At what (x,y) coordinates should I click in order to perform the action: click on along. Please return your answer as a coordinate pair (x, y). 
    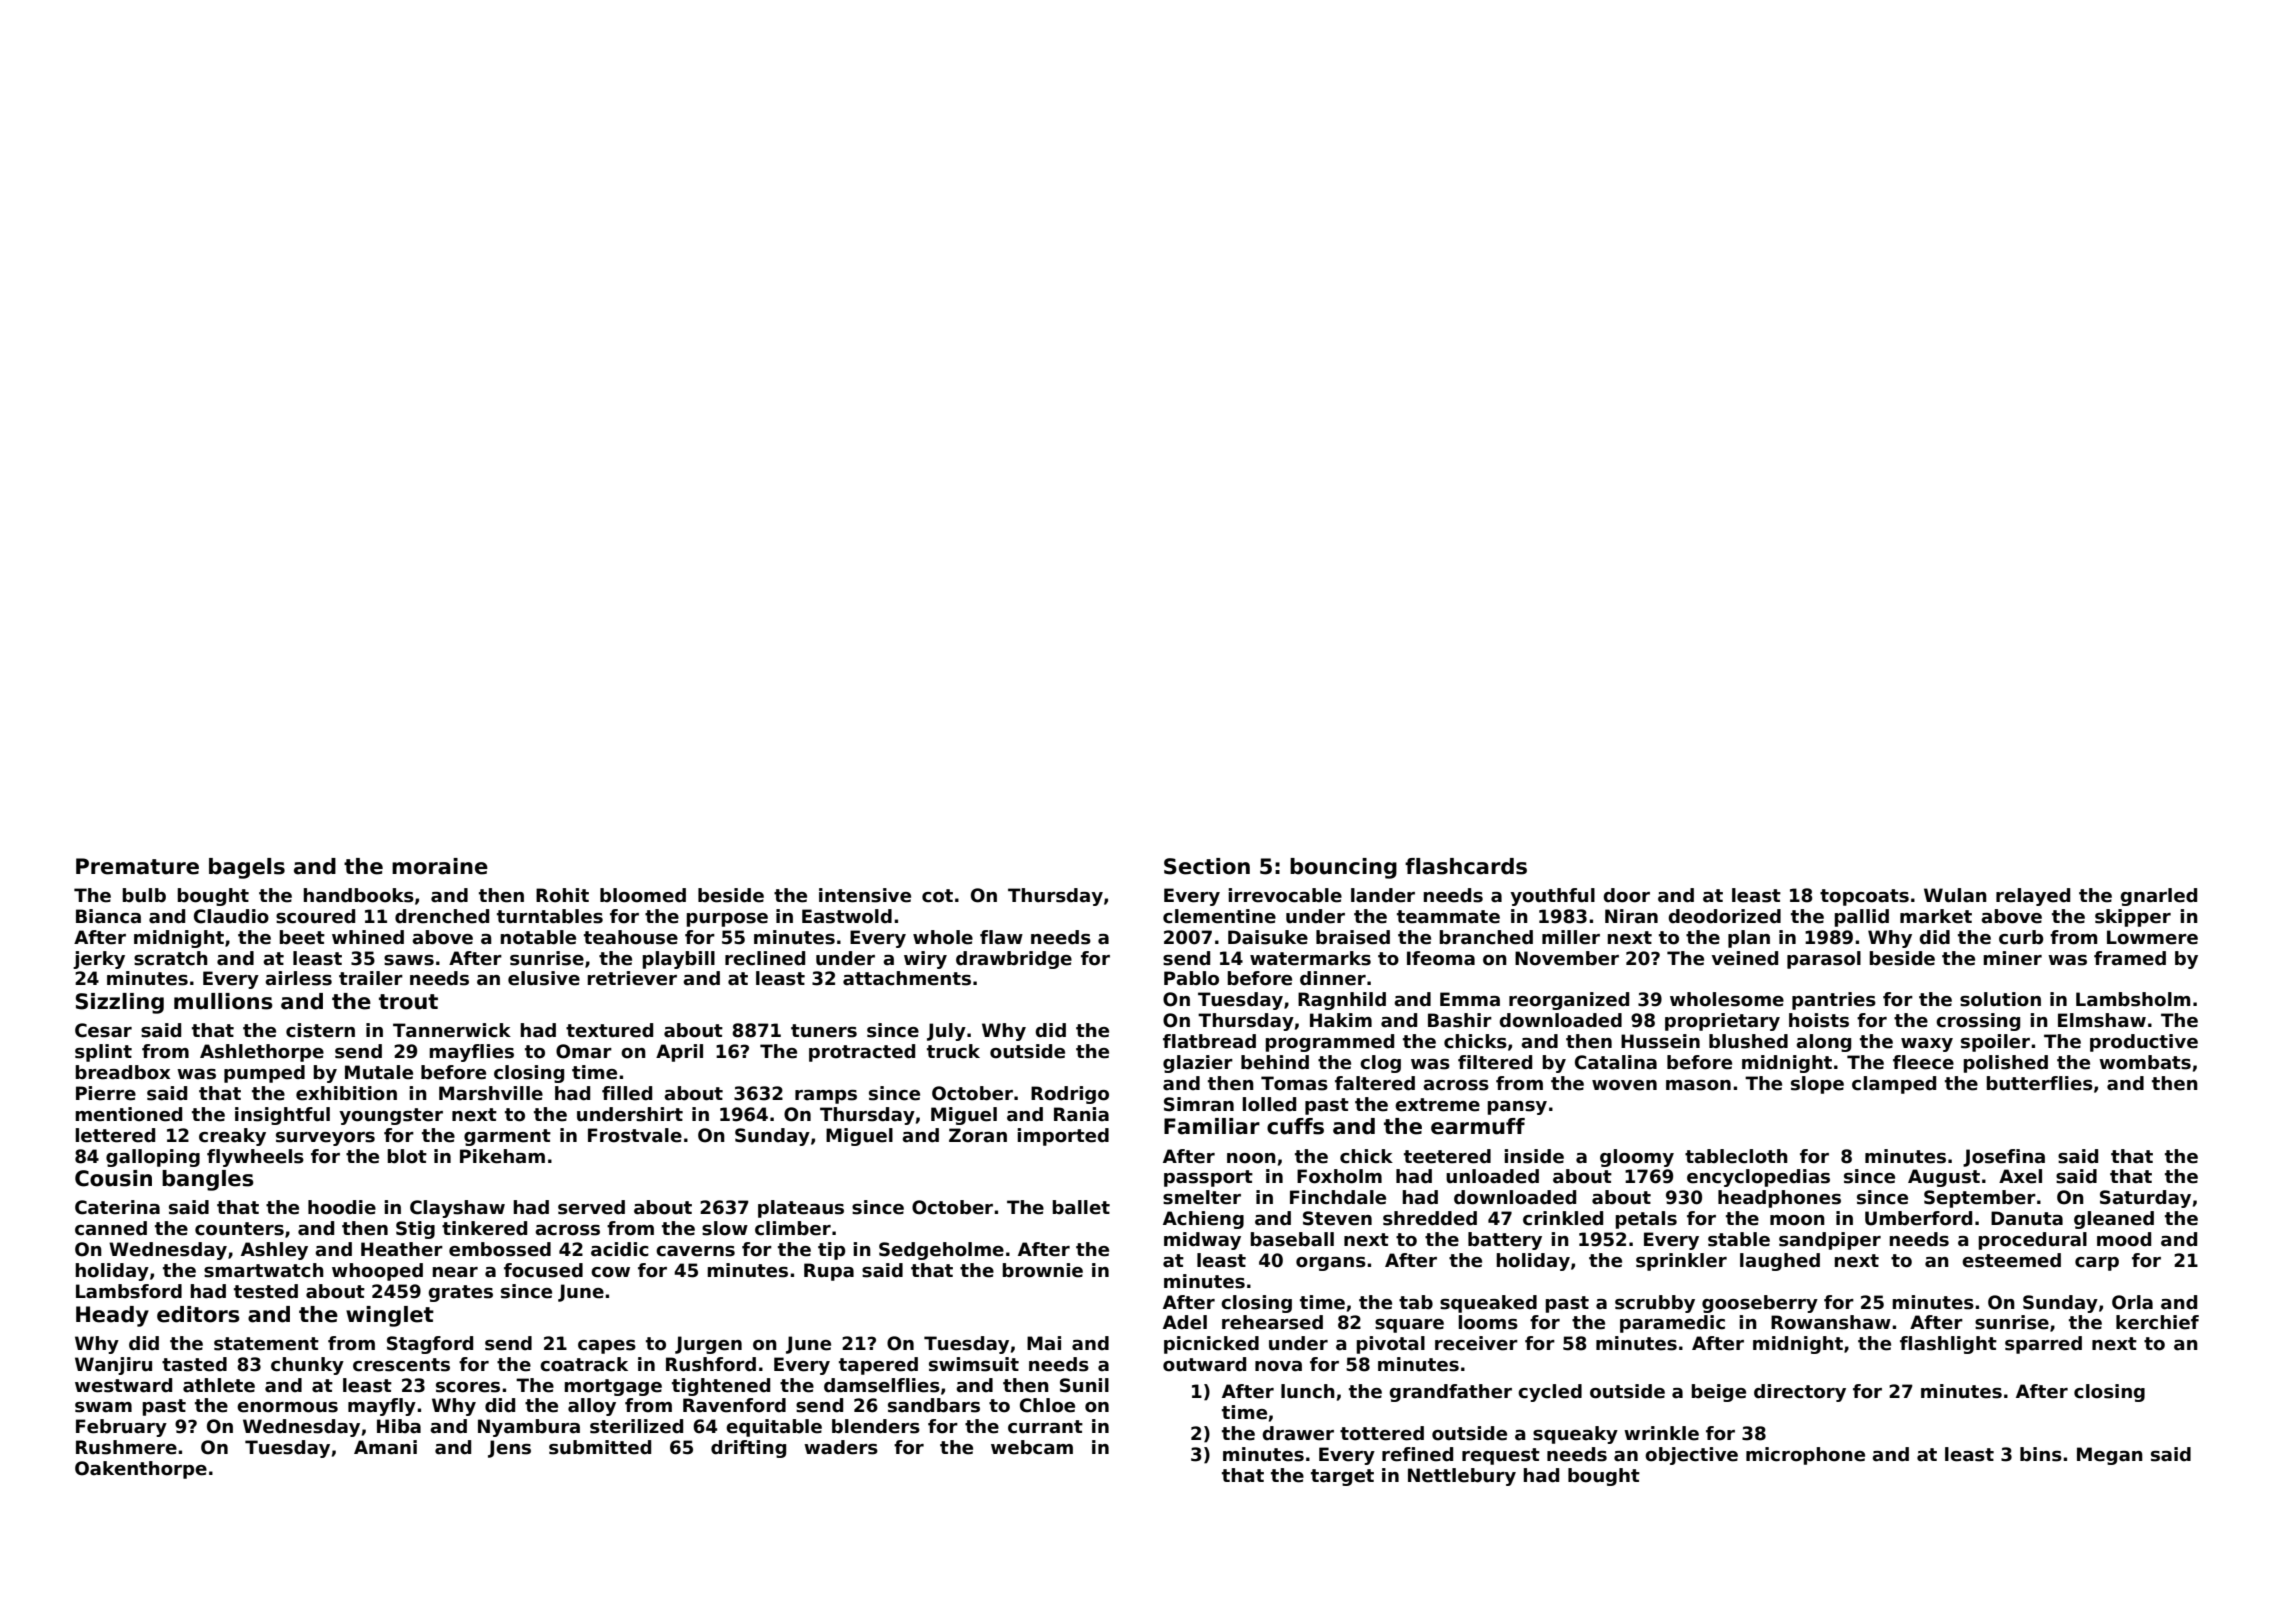
    Looking at the image, I should click on (1823, 1043).
